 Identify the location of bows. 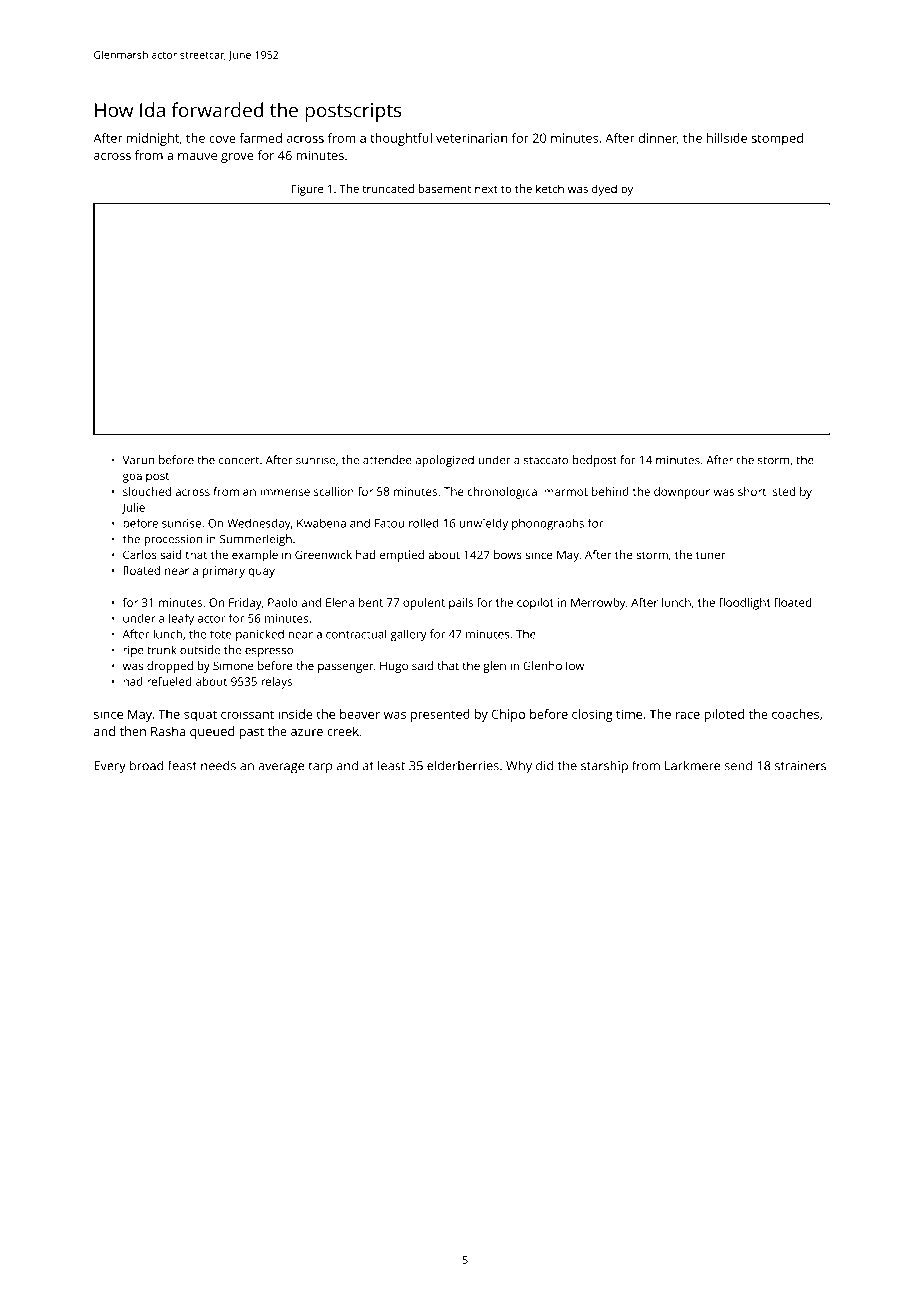
(508, 554).
